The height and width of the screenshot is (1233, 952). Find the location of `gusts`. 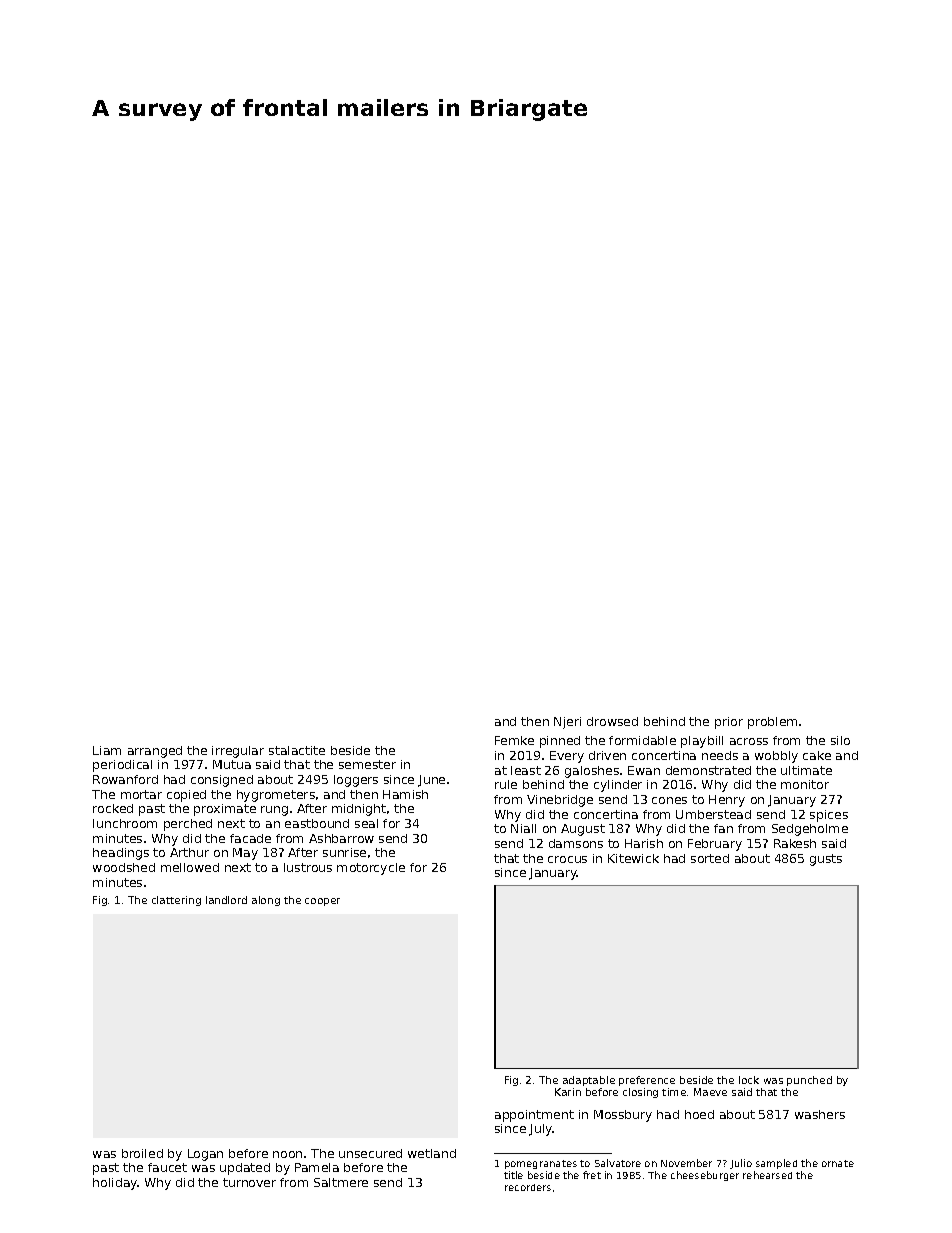

gusts is located at coordinates (826, 860).
